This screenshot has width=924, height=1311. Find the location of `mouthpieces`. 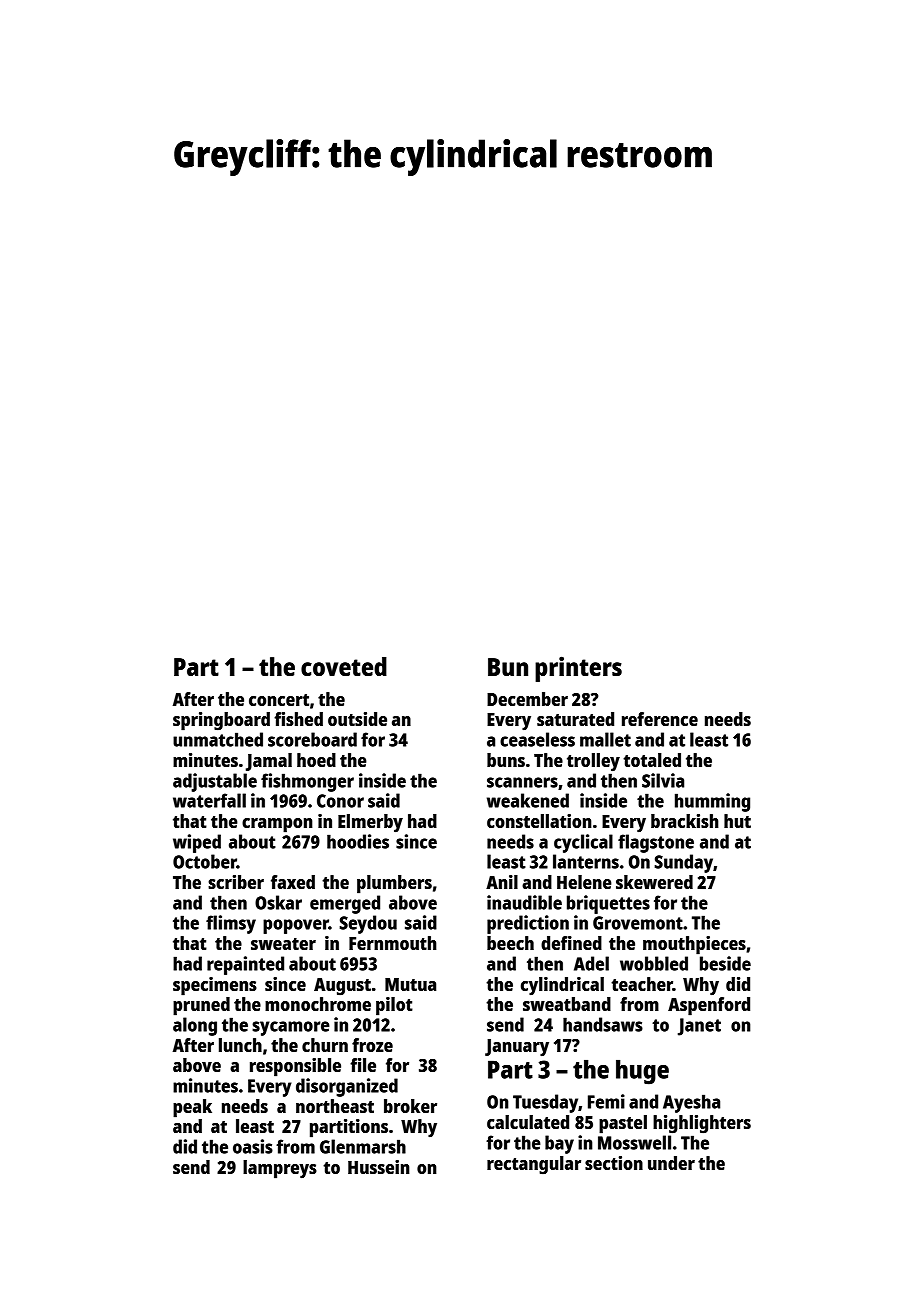

mouthpieces is located at coordinates (694, 945).
